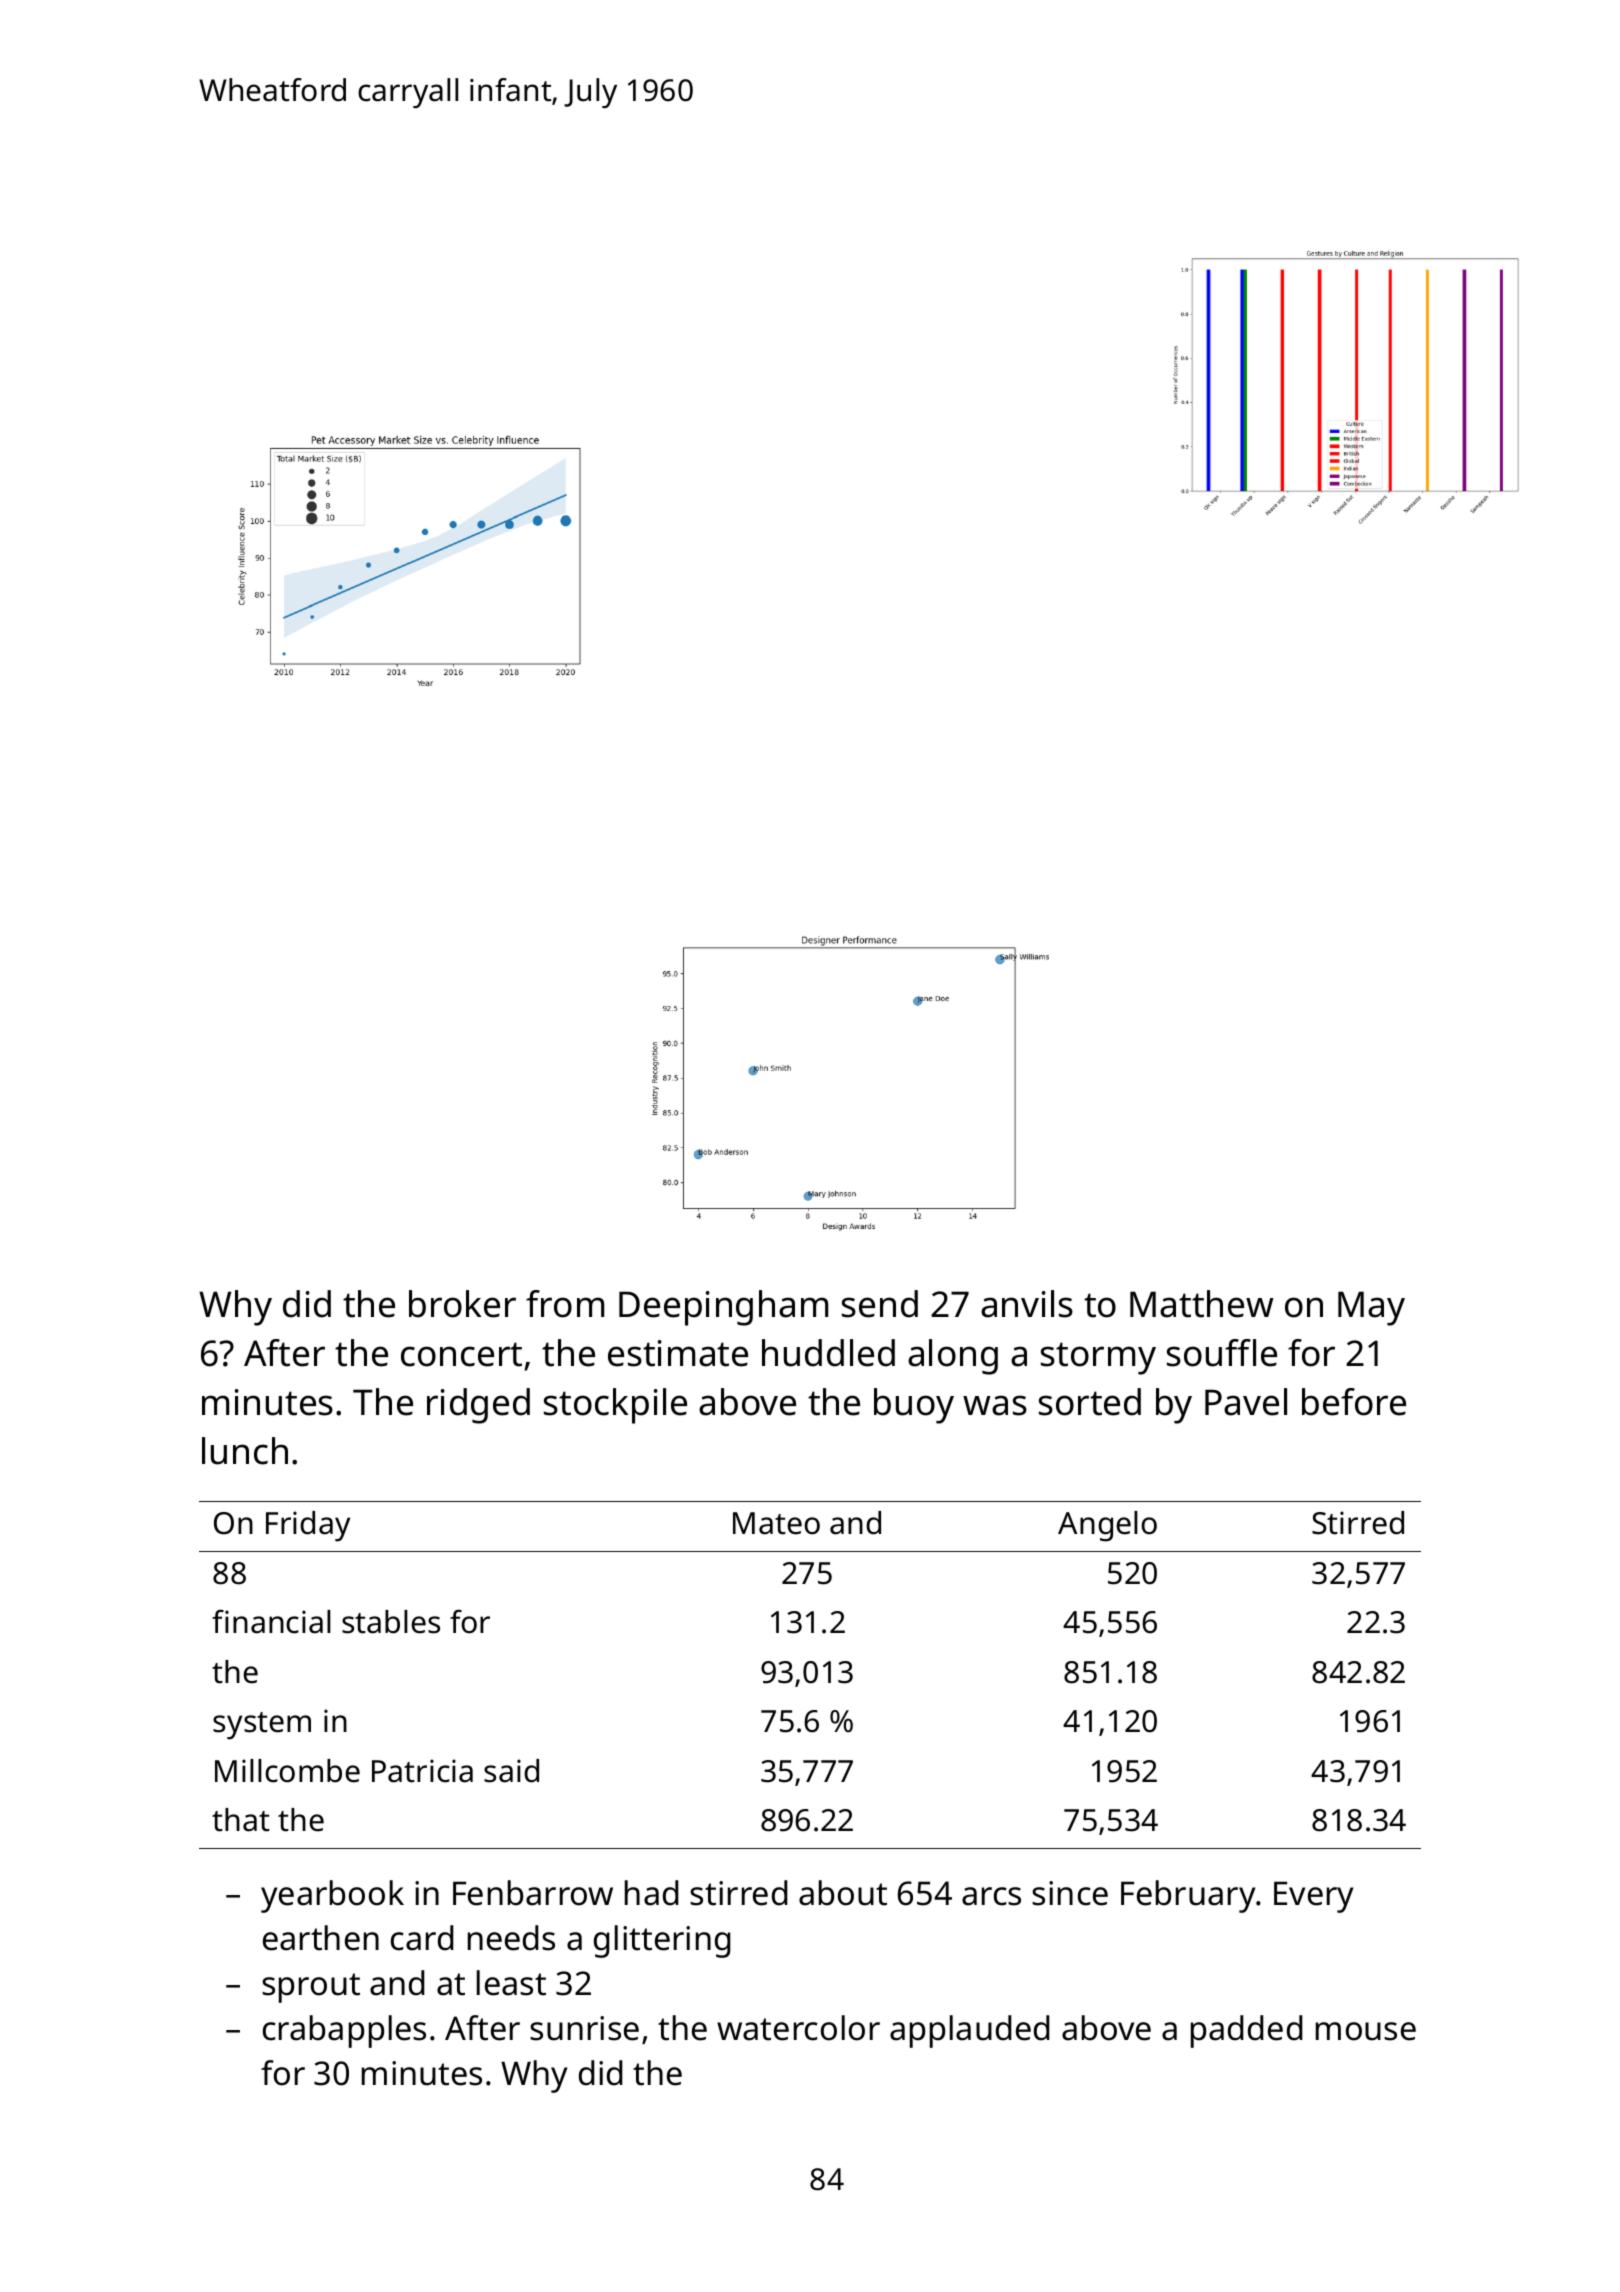 This image has width=1620, height=2292. What do you see at coordinates (970, 2031) in the image?
I see `applauded` at bounding box center [970, 2031].
